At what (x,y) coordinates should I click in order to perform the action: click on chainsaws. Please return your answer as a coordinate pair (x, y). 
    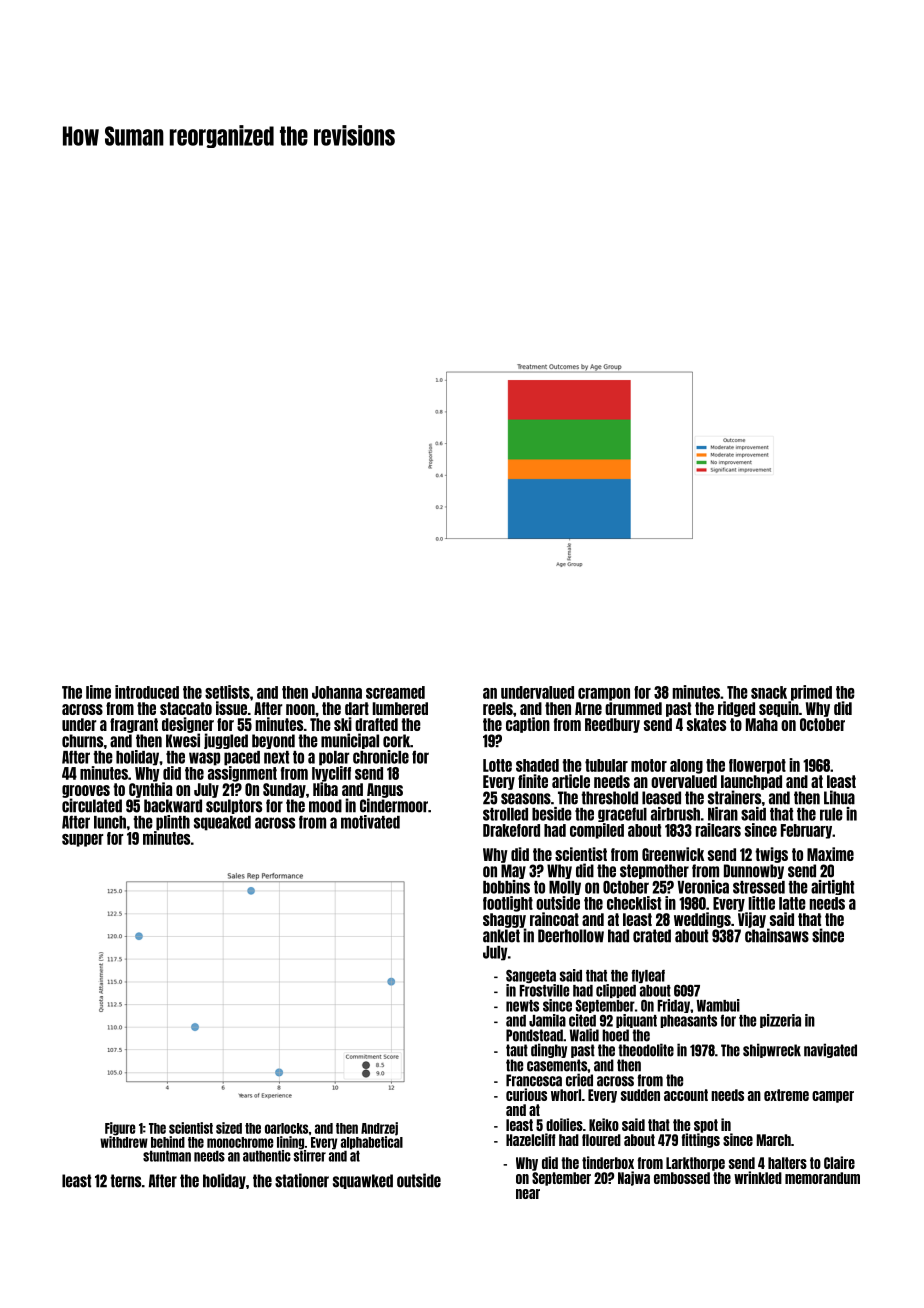
    Looking at the image, I should click on (777, 935).
